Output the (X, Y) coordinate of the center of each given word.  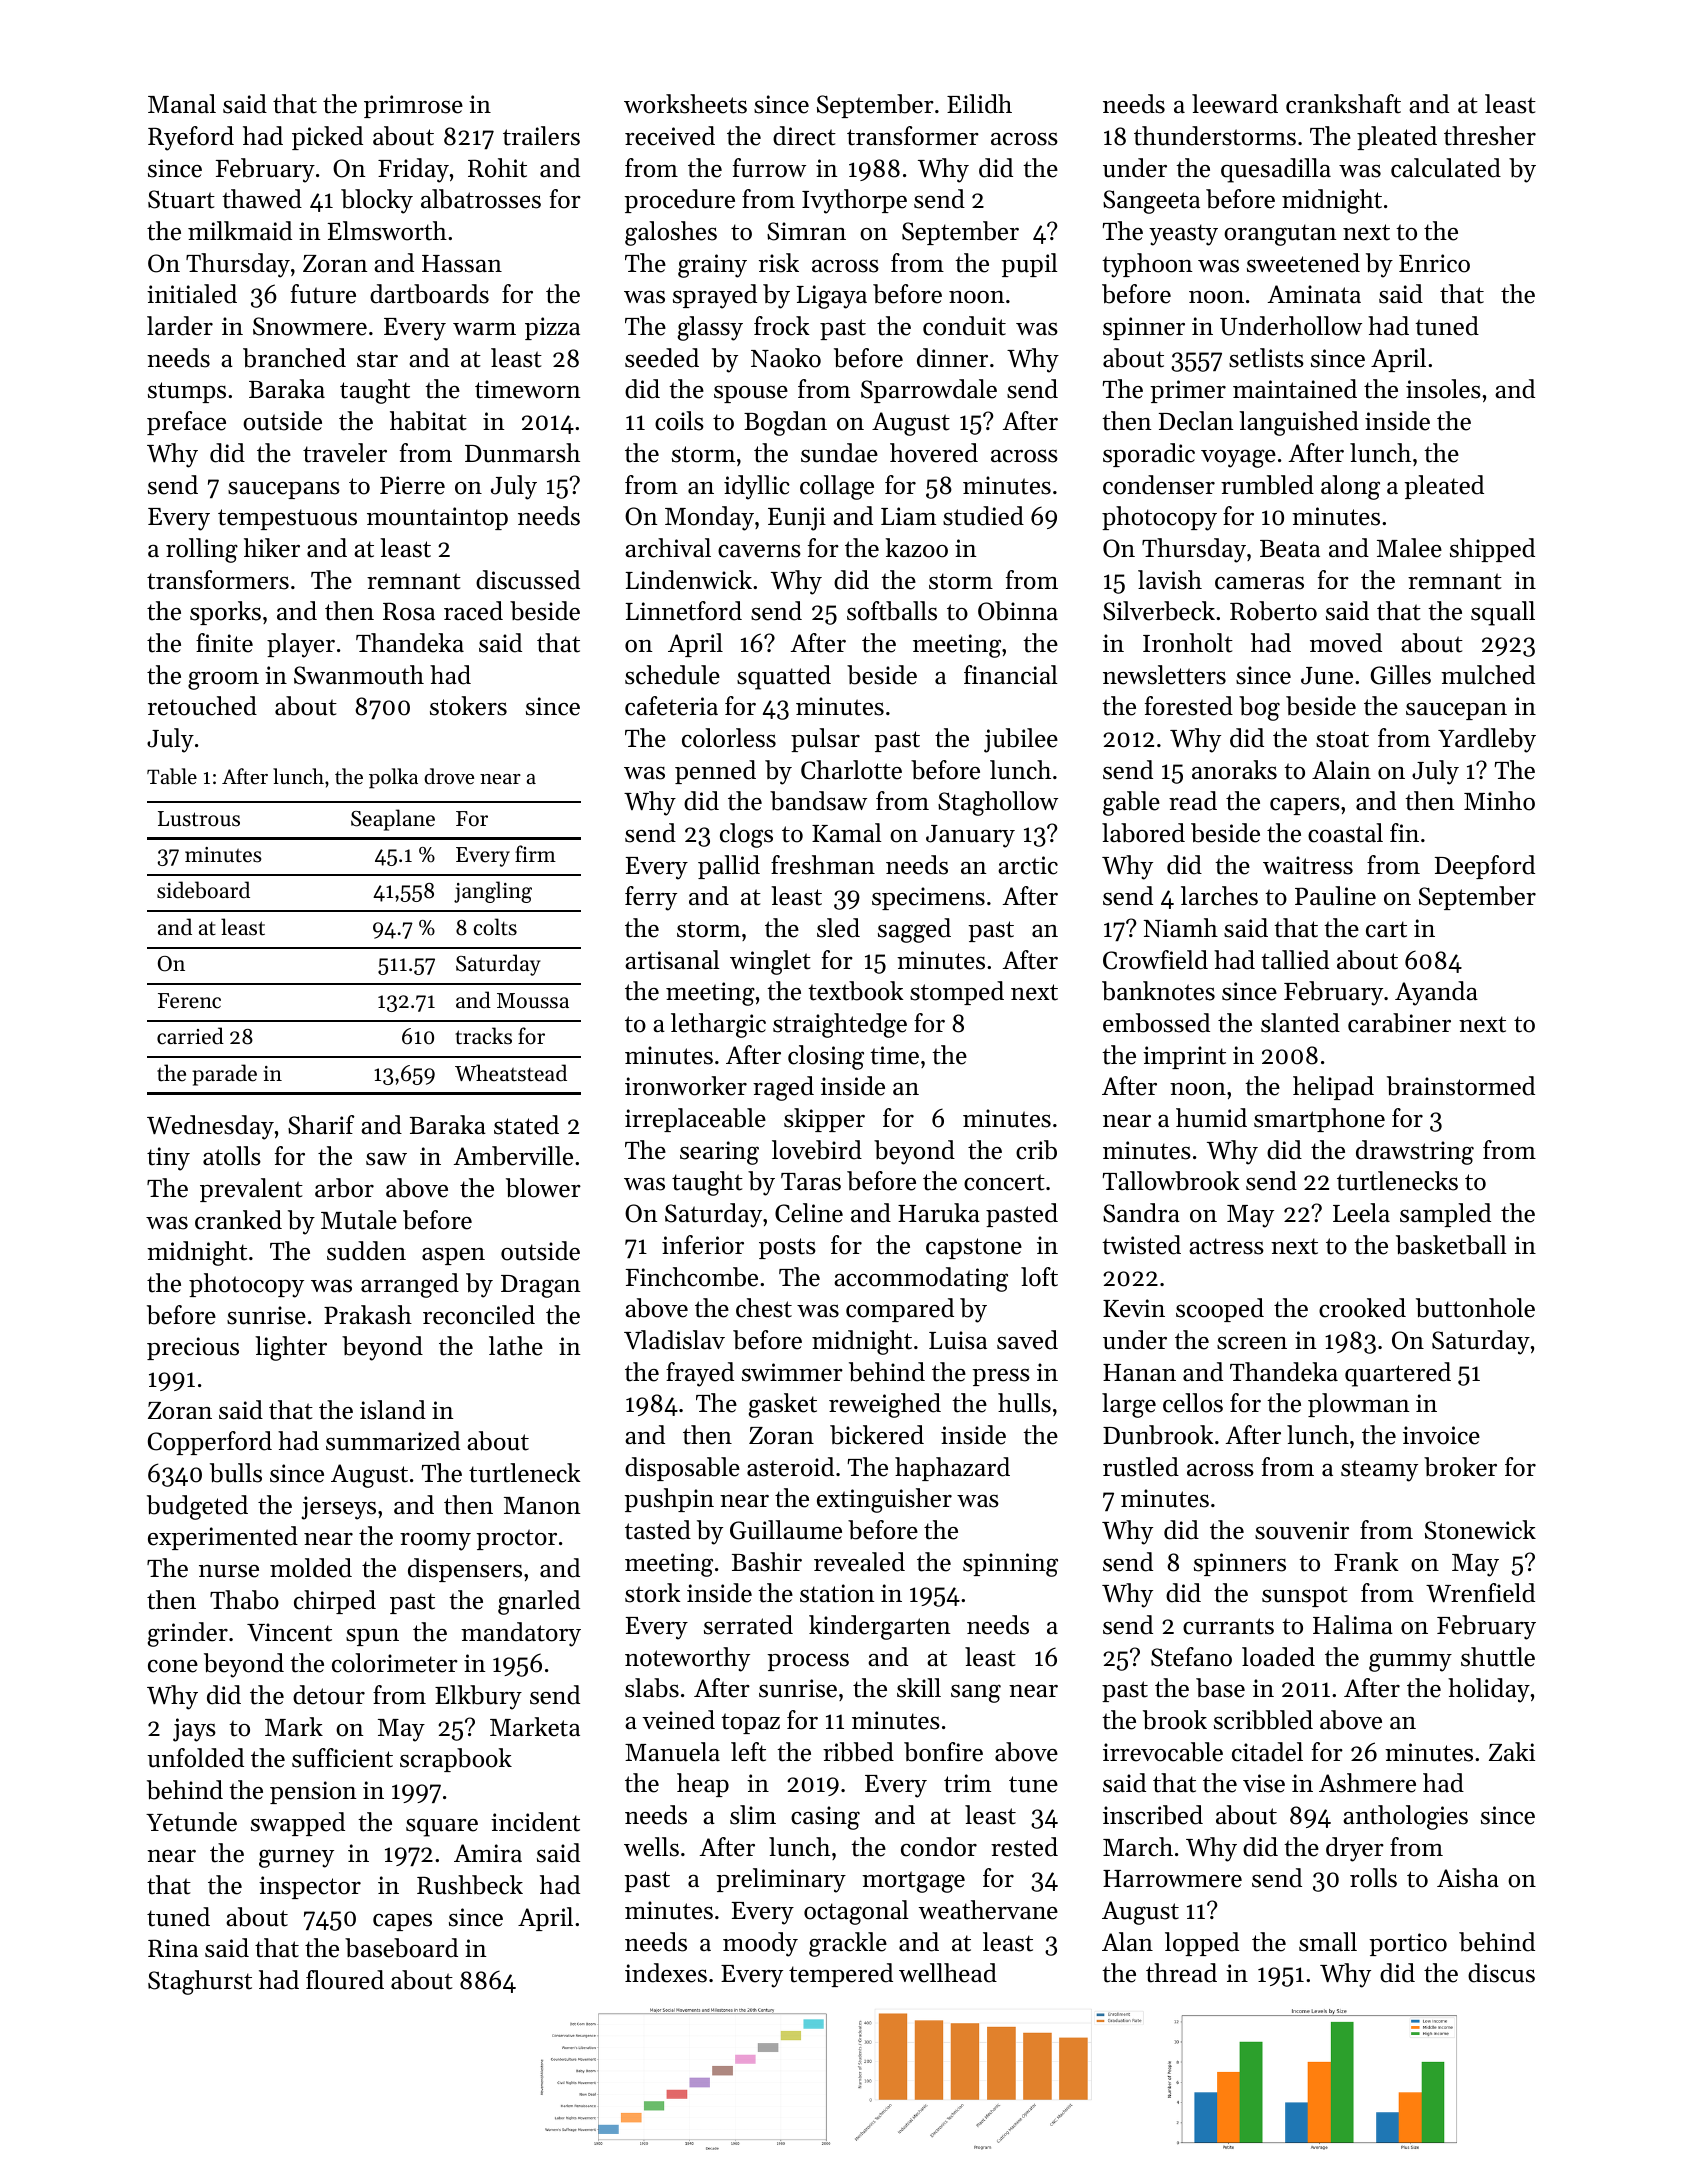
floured (345, 1980)
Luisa (958, 1340)
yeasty (1183, 235)
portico (1408, 1944)
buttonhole (1475, 1308)
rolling (202, 550)
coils (679, 421)
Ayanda (1436, 993)
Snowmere (310, 326)
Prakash (368, 1315)
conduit (964, 326)
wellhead (948, 1973)
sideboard (203, 890)
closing (826, 1057)
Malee (1409, 548)
